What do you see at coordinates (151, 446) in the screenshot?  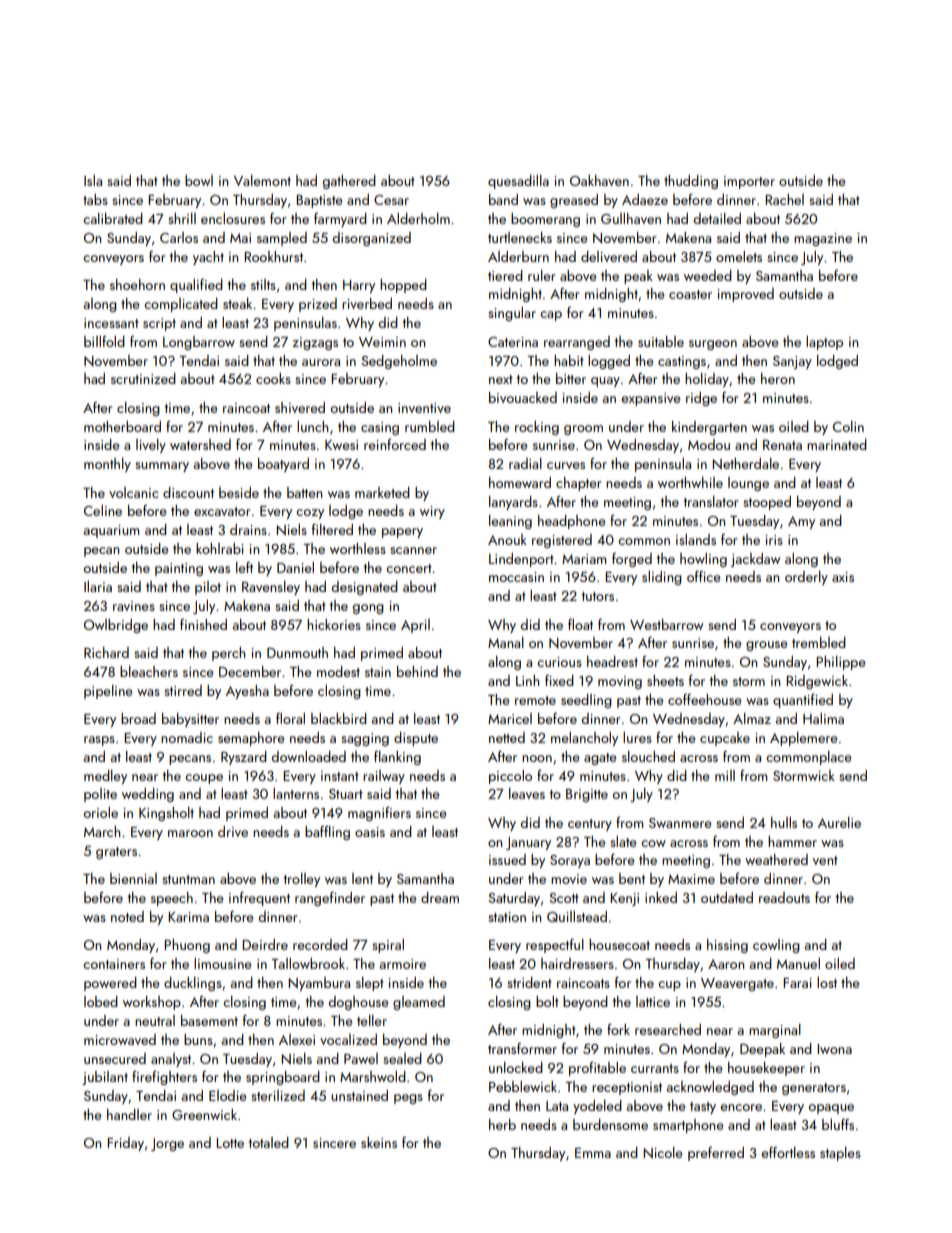 I see `lively` at bounding box center [151, 446].
